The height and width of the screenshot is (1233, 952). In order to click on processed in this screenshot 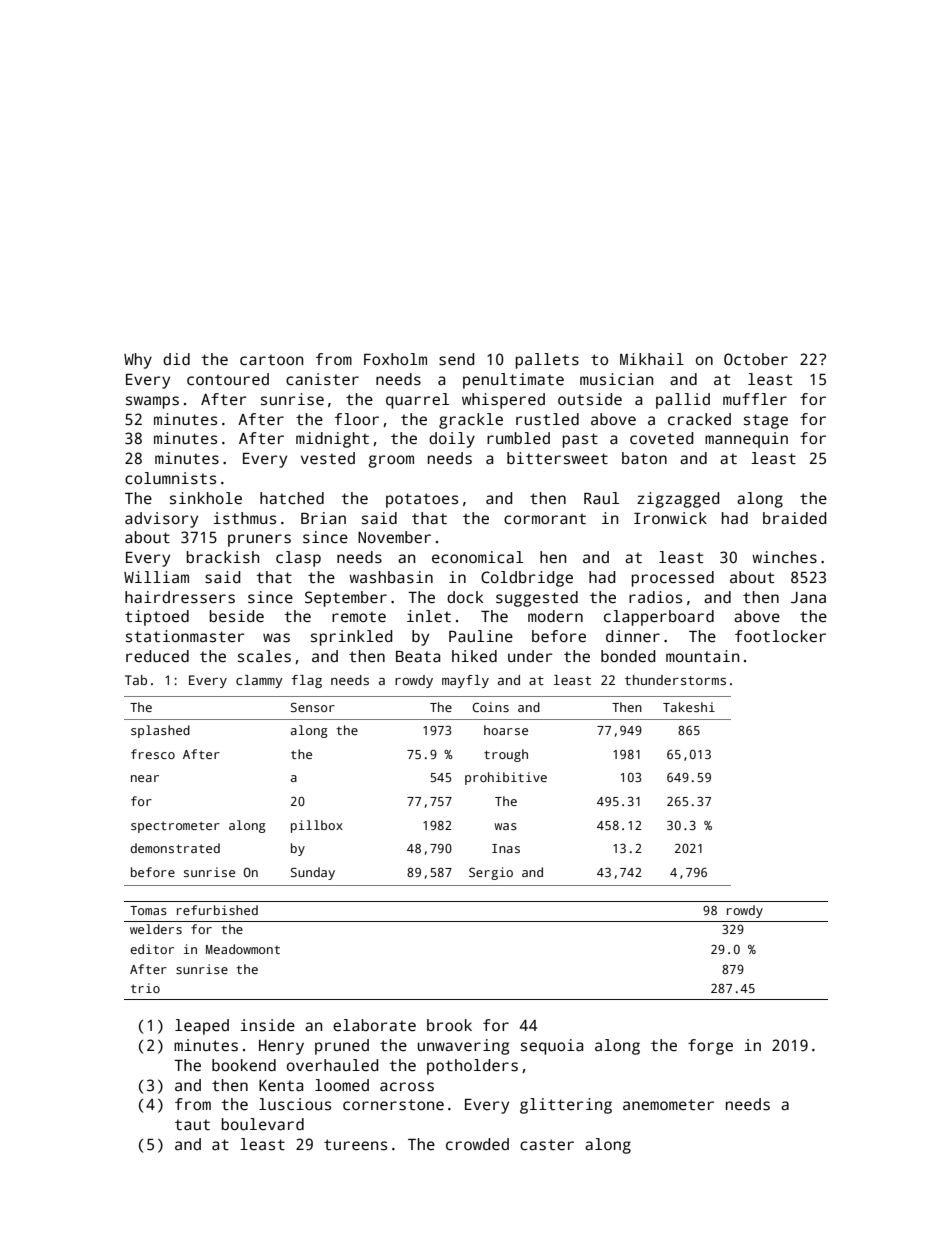, I will do `click(673, 579)`.
